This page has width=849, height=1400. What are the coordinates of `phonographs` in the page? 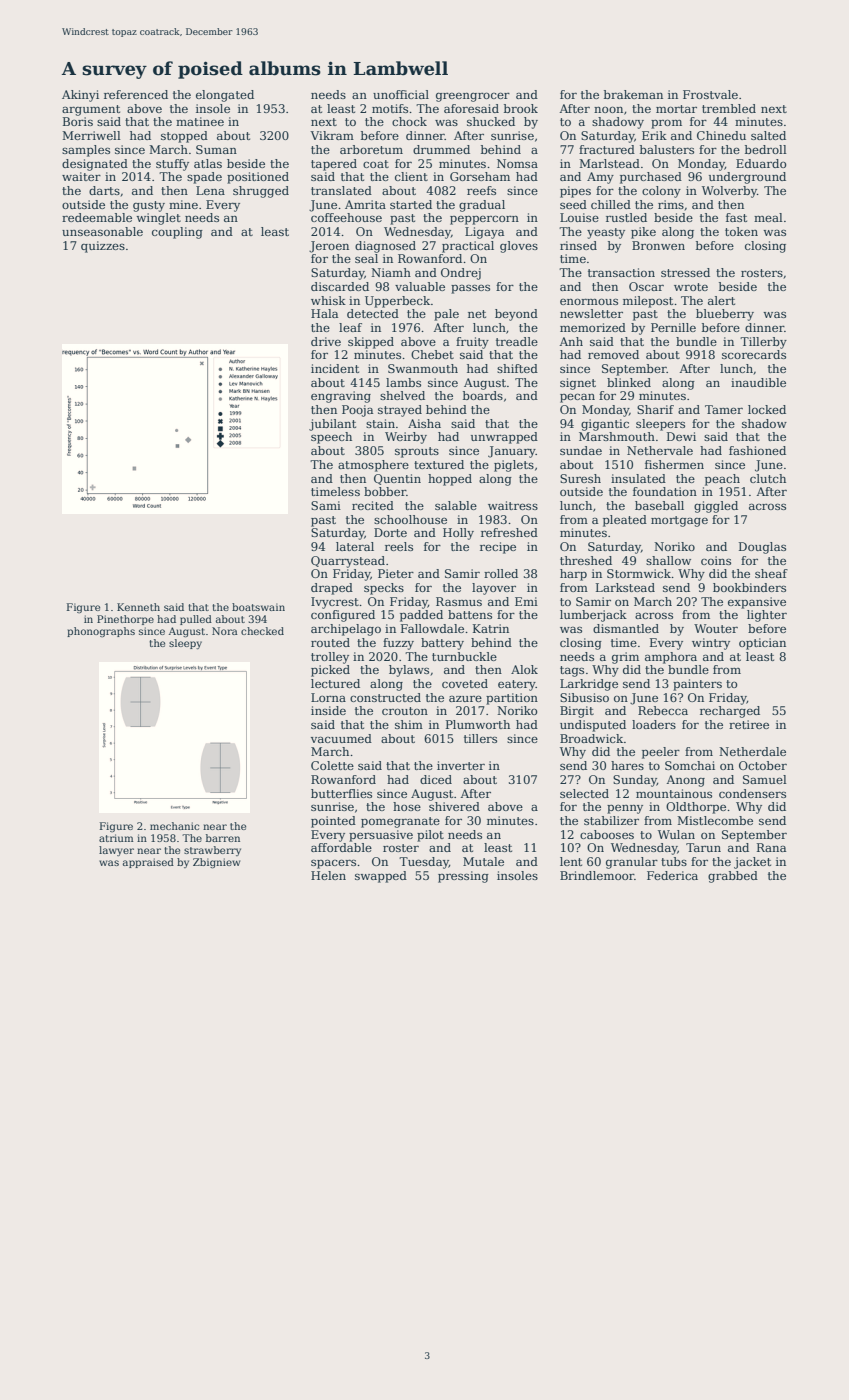 It's located at (101, 632).
